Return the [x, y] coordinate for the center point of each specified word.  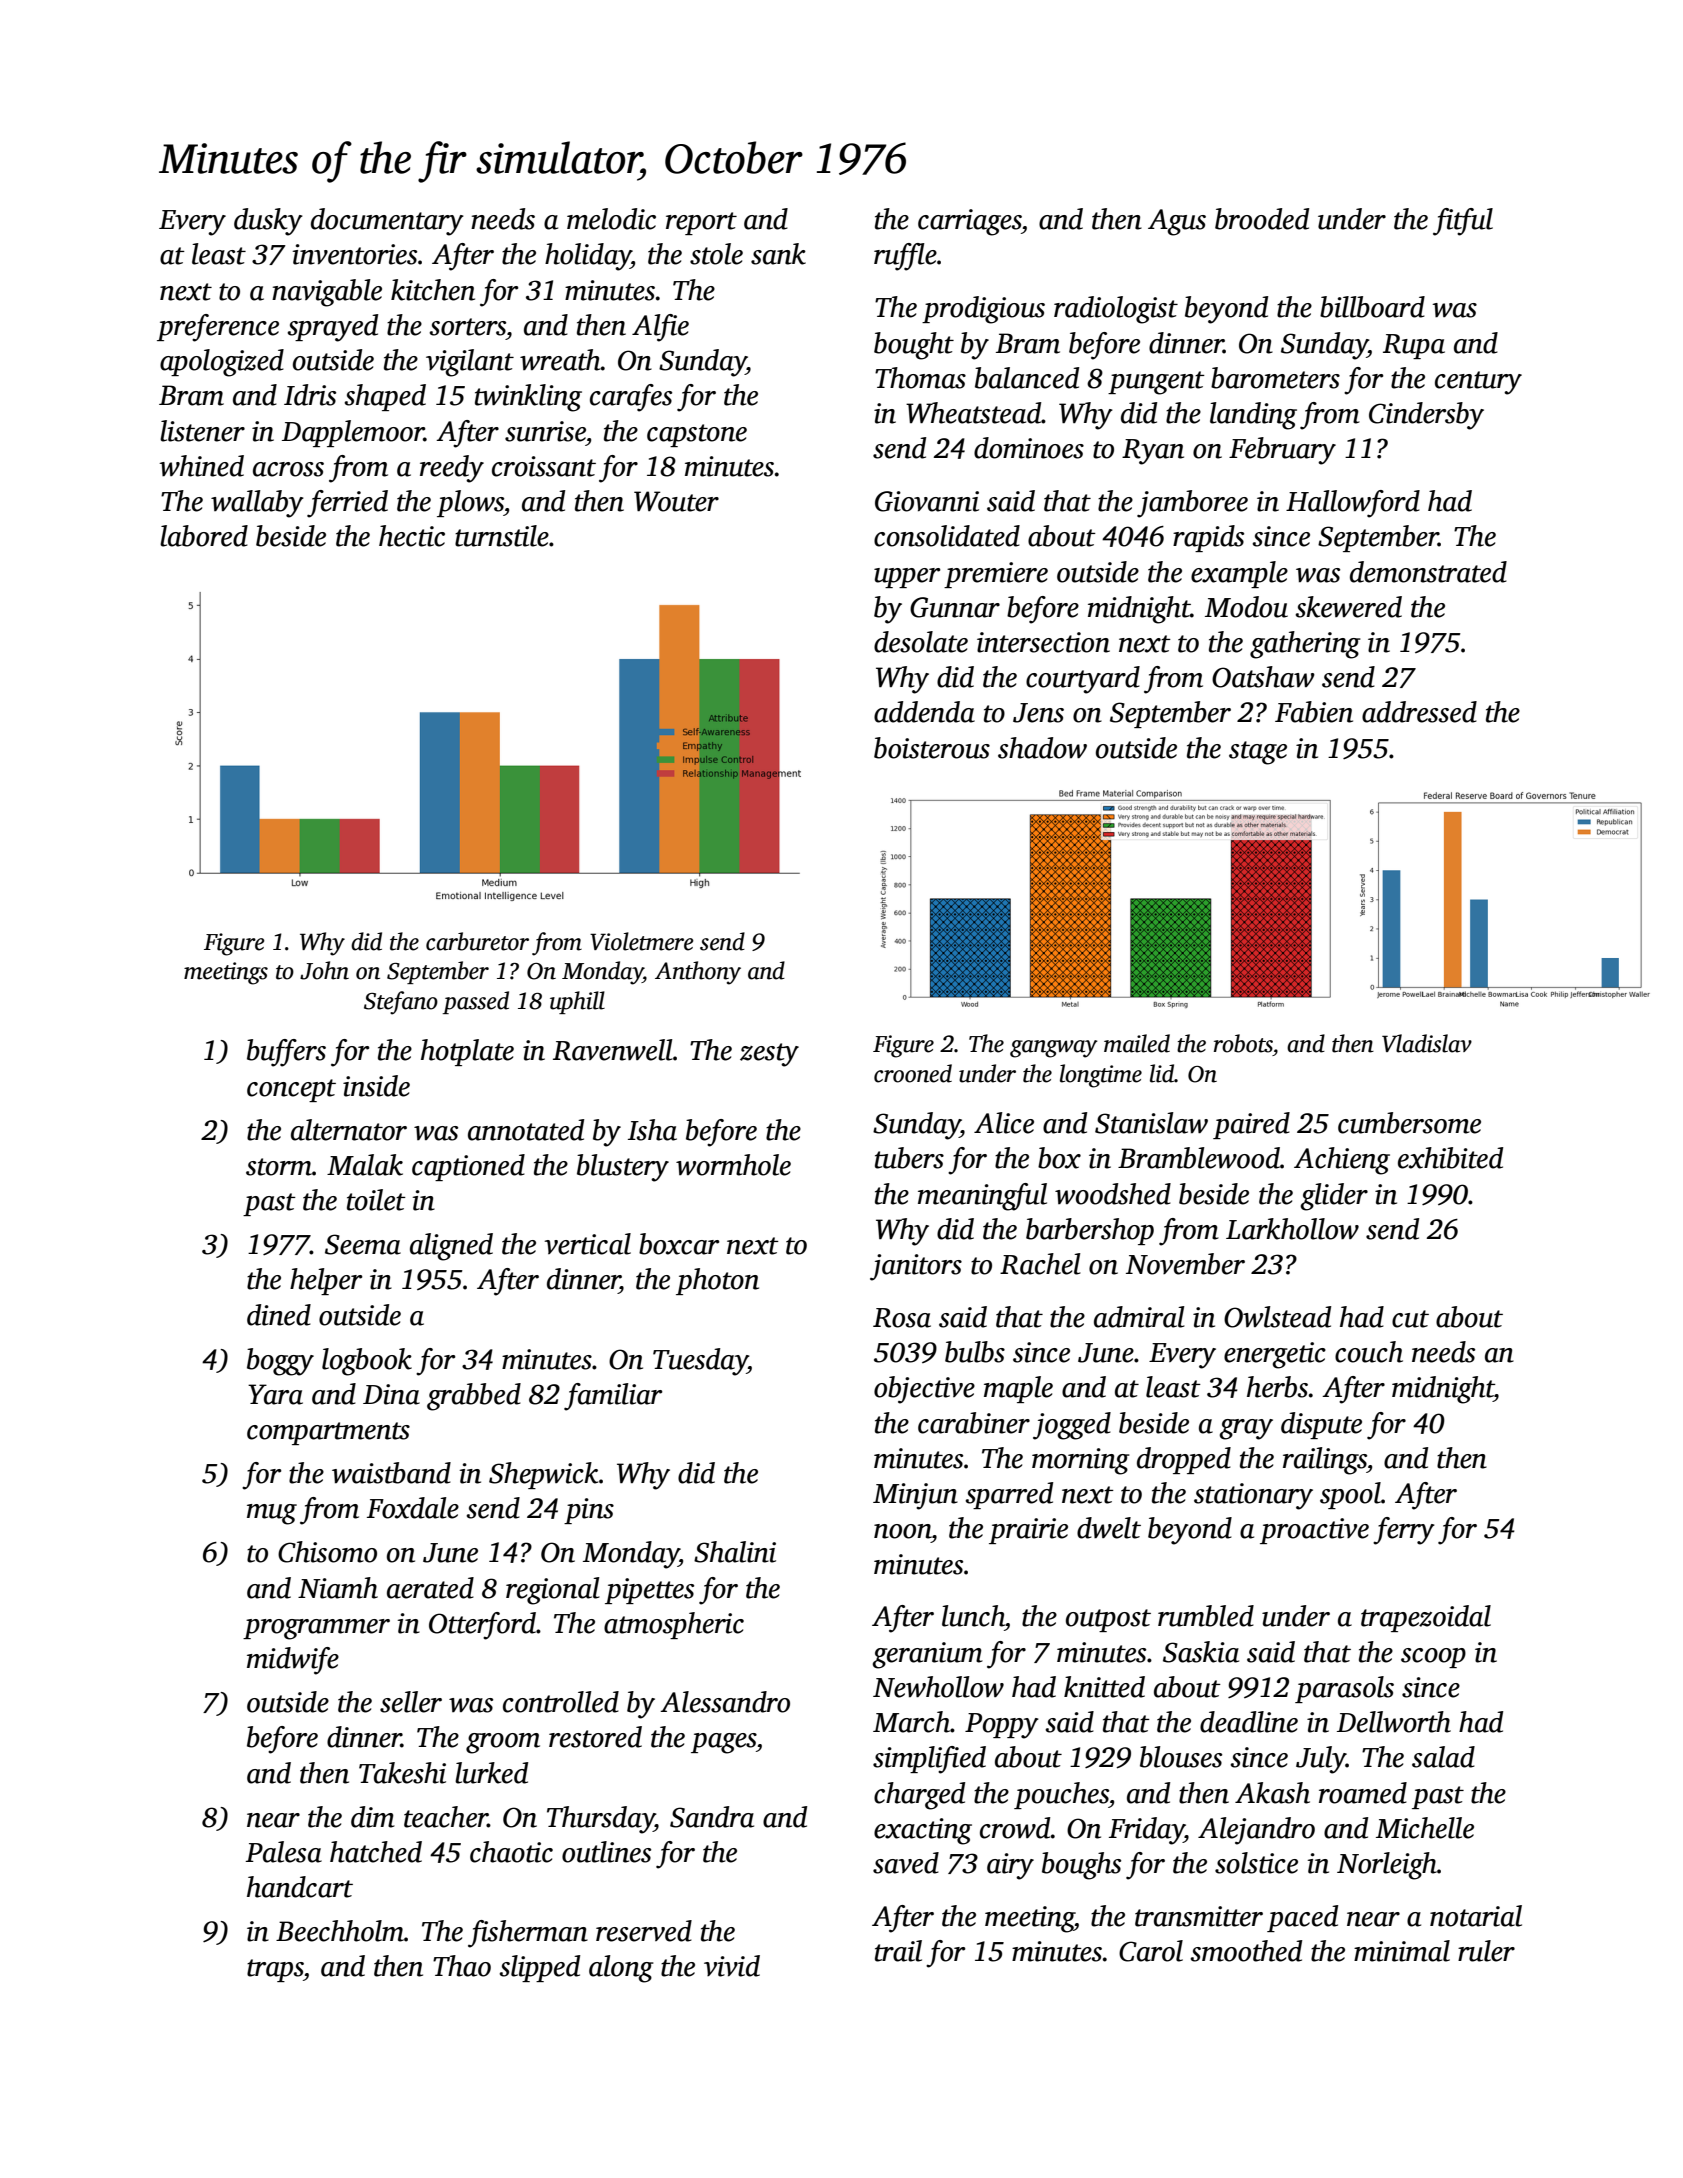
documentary [387, 222]
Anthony [698, 973]
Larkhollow [1292, 1229]
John [324, 970]
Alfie [660, 328]
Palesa [283, 1852]
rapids [1208, 538]
